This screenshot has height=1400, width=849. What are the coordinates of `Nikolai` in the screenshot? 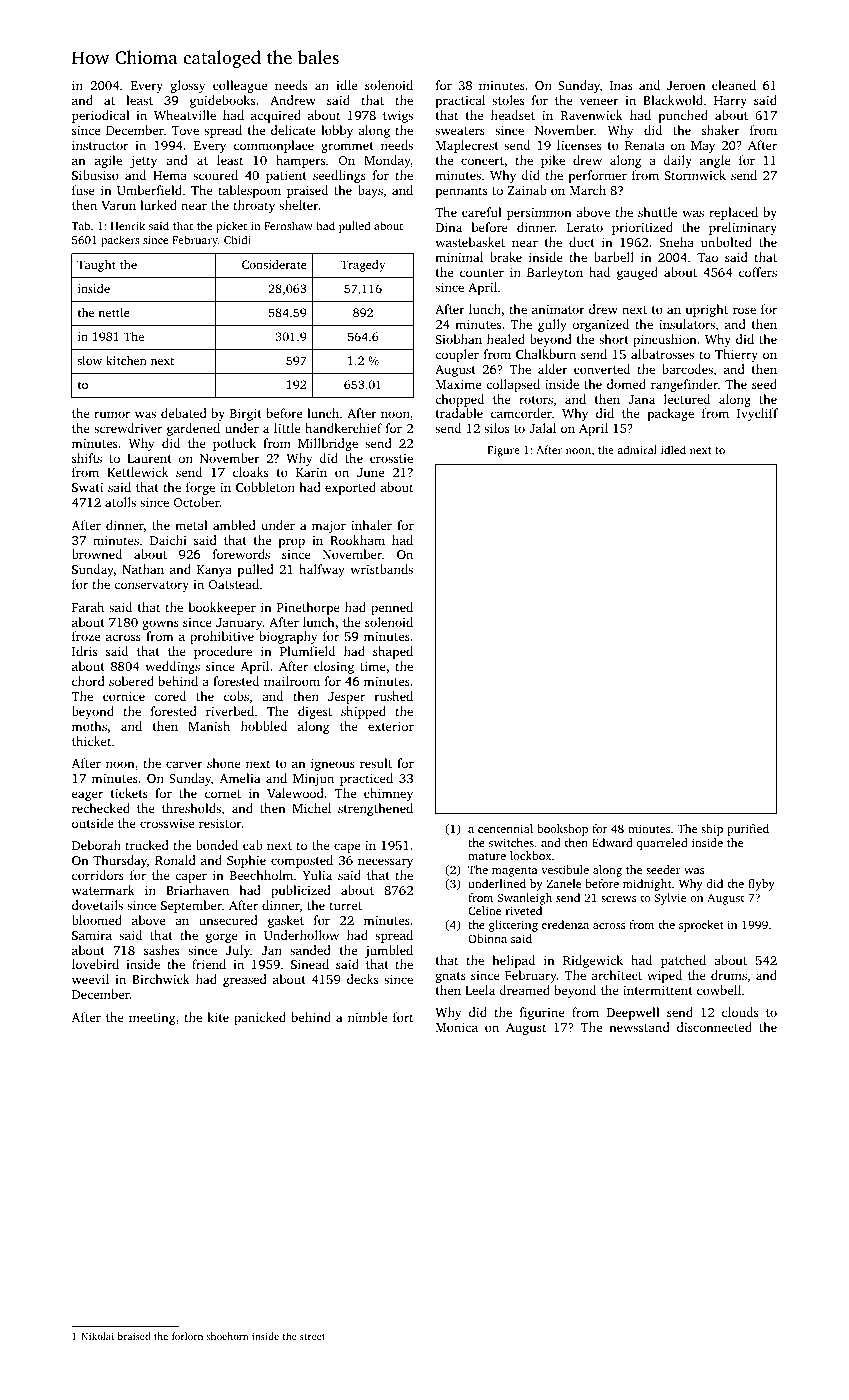 It's located at (97, 1336).
